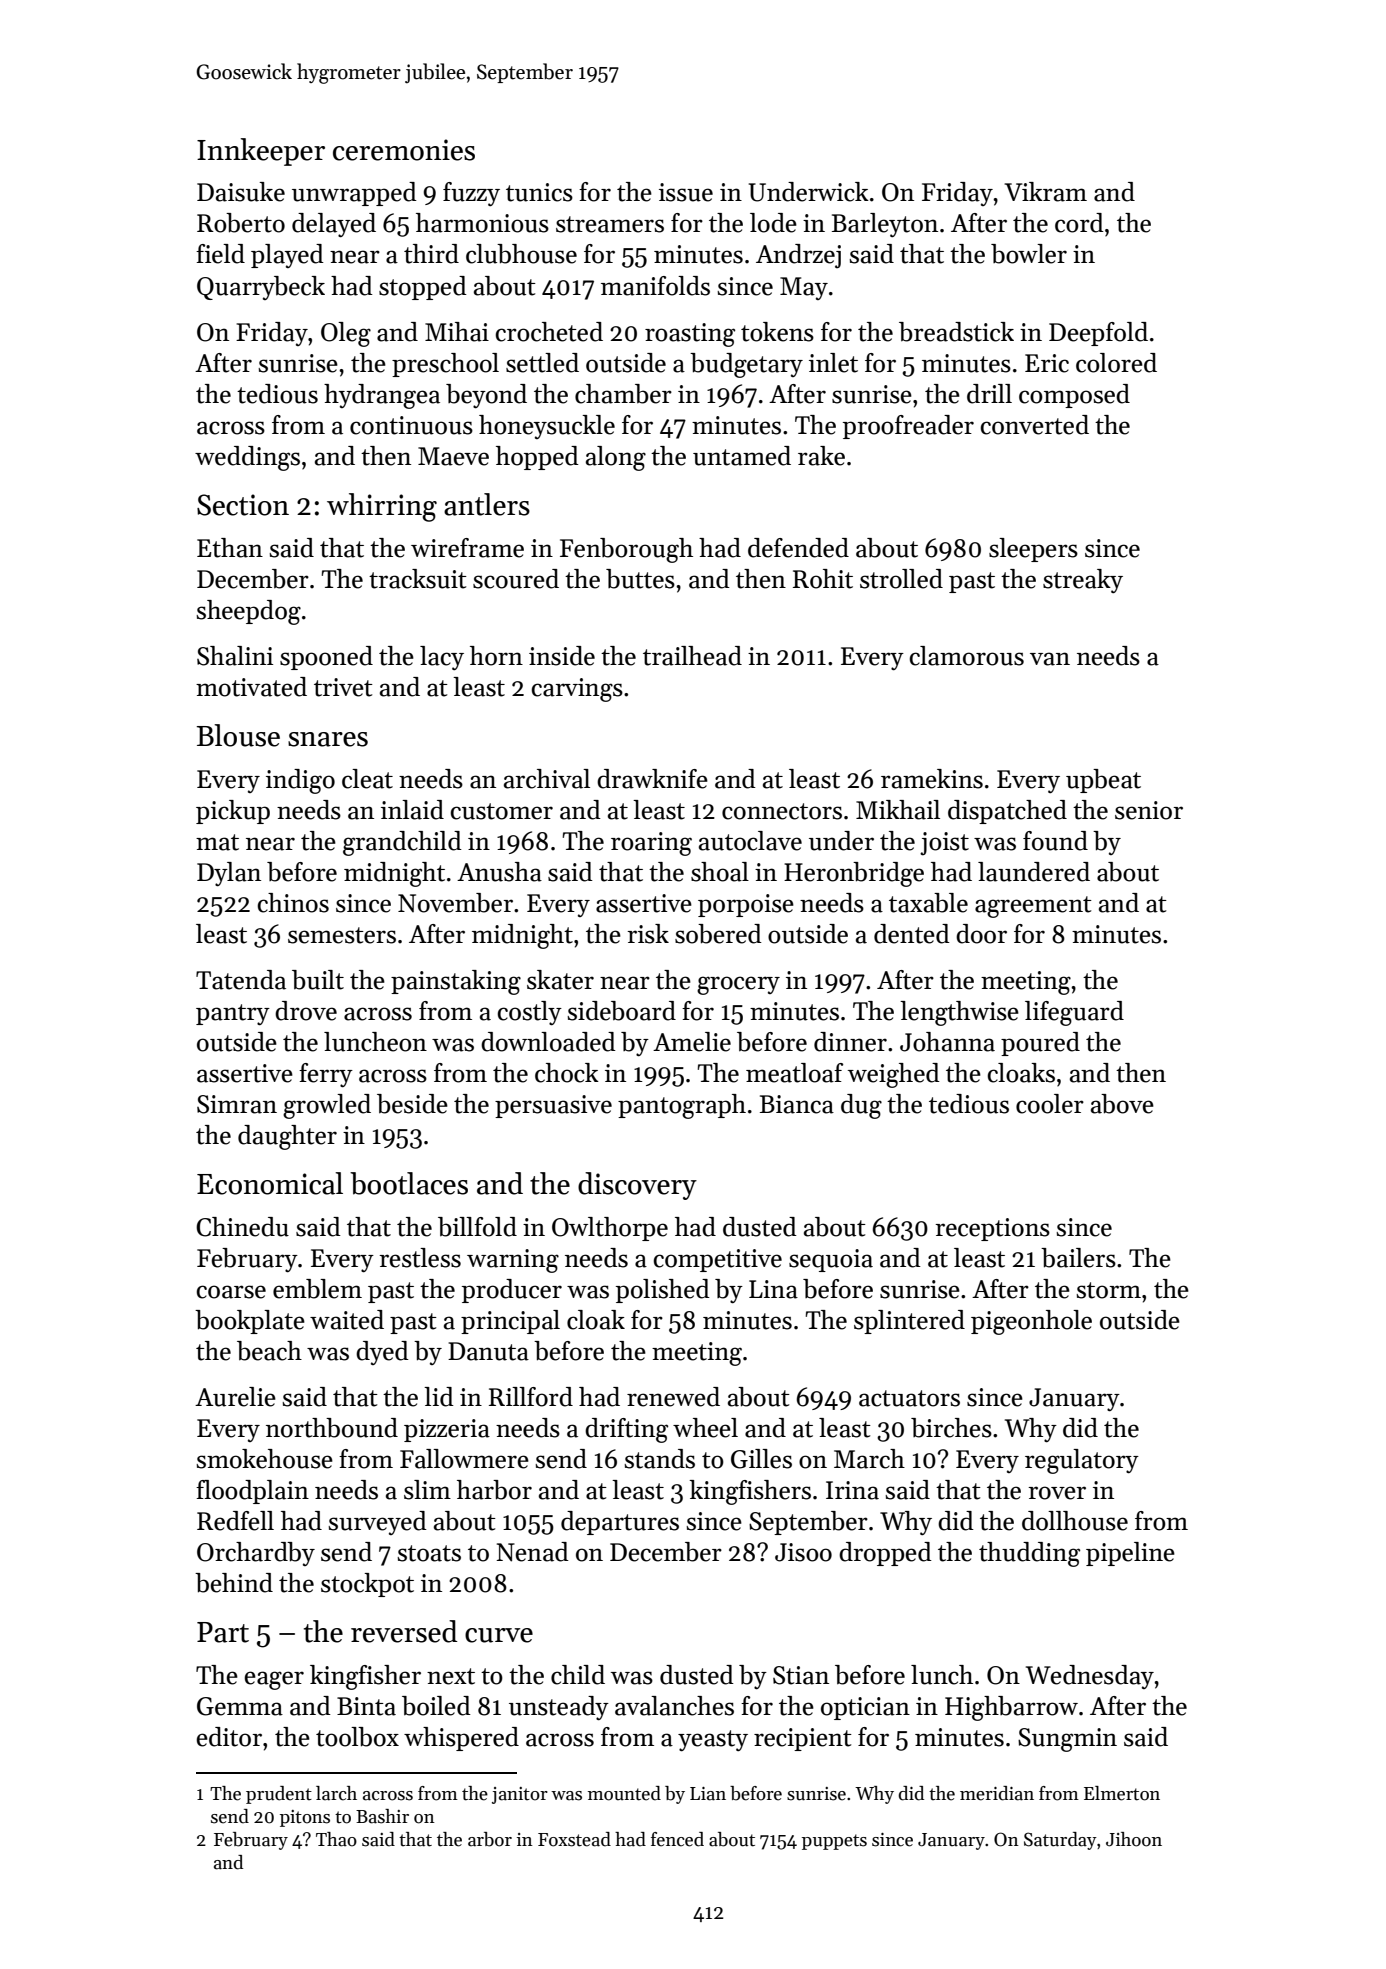 This document has width=1386, height=1969. What do you see at coordinates (1045, 192) in the document?
I see `Vikram` at bounding box center [1045, 192].
